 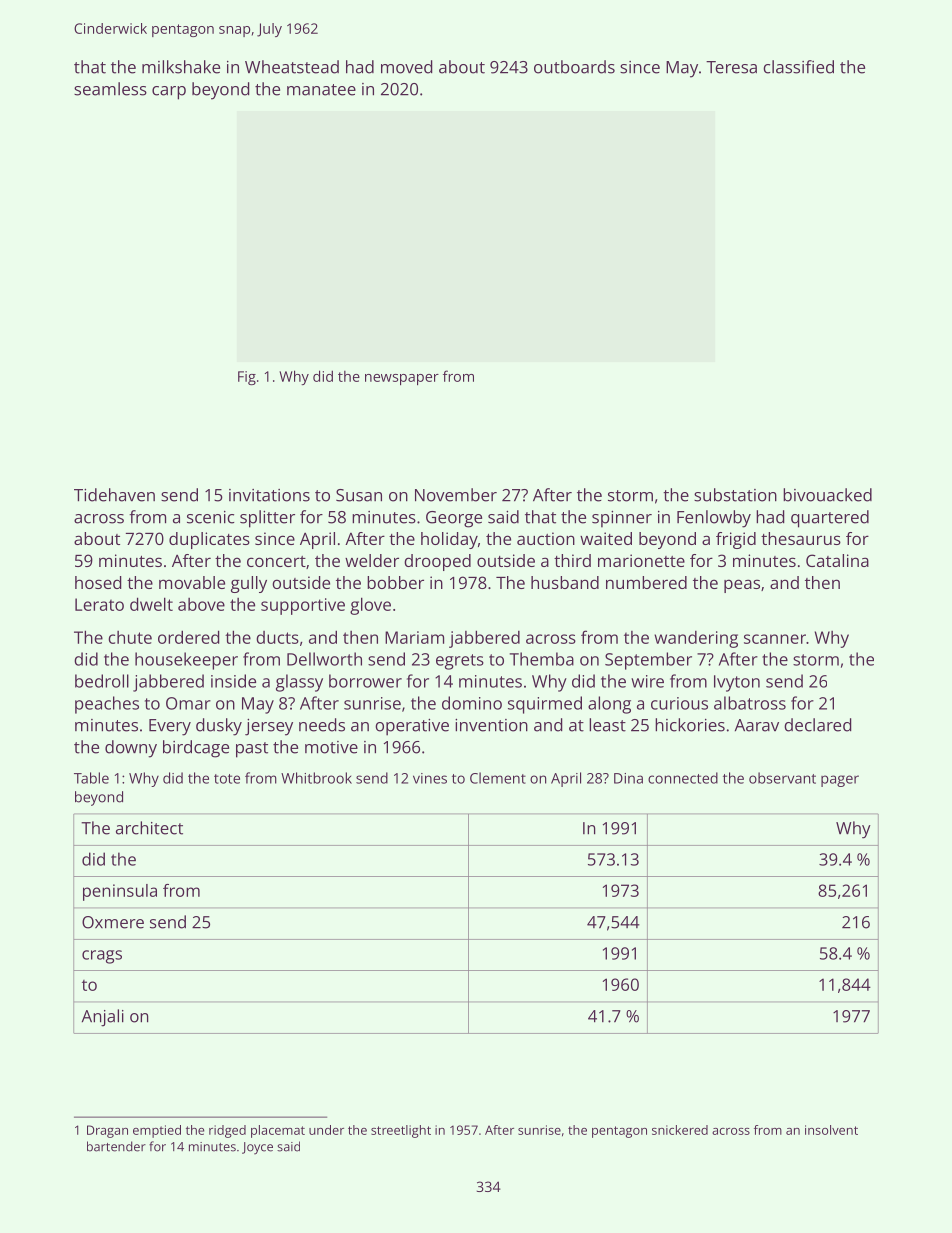 What do you see at coordinates (169, 93) in the screenshot?
I see `carp` at bounding box center [169, 93].
